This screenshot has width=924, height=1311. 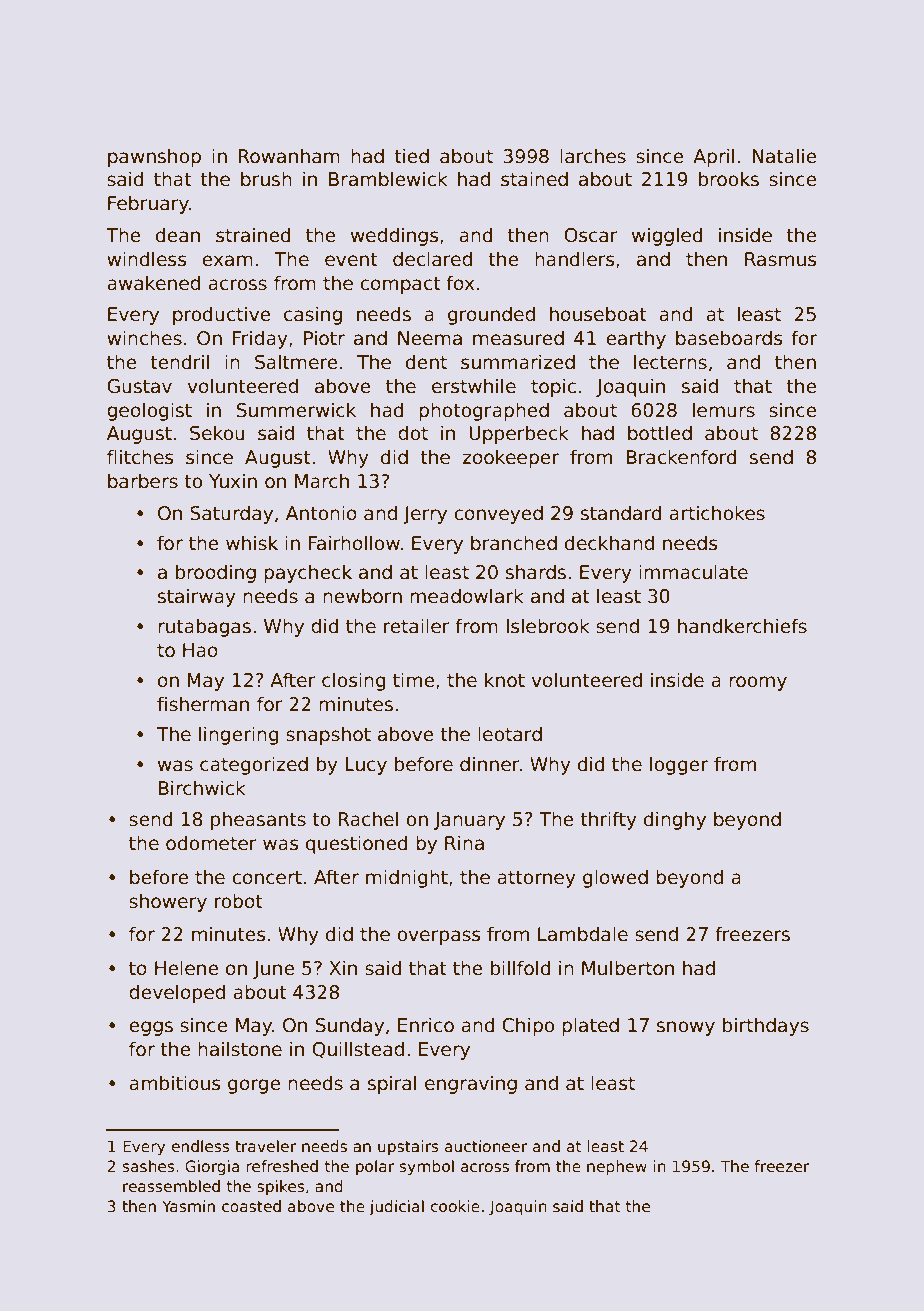 I want to click on dinner, so click(x=490, y=764).
